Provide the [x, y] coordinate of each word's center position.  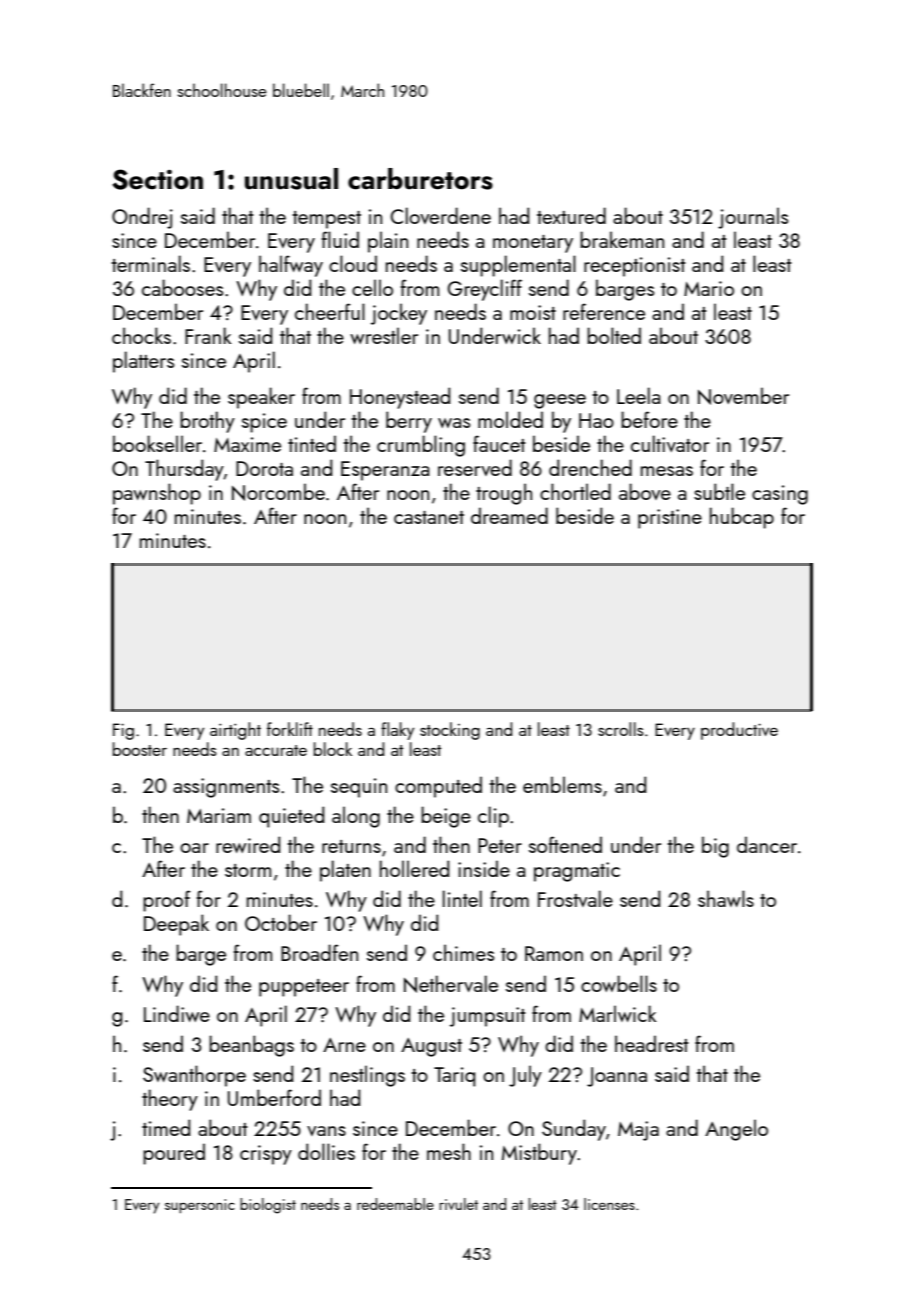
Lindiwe [177, 1013]
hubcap [742, 518]
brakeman [622, 239]
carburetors [420, 179]
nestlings [367, 1076]
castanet [429, 517]
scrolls [621, 729]
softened [565, 844]
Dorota [264, 468]
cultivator [670, 443]
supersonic [200, 1206]
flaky [397, 731]
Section [157, 179]
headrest [652, 1043]
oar [194, 848]
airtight [235, 731]
